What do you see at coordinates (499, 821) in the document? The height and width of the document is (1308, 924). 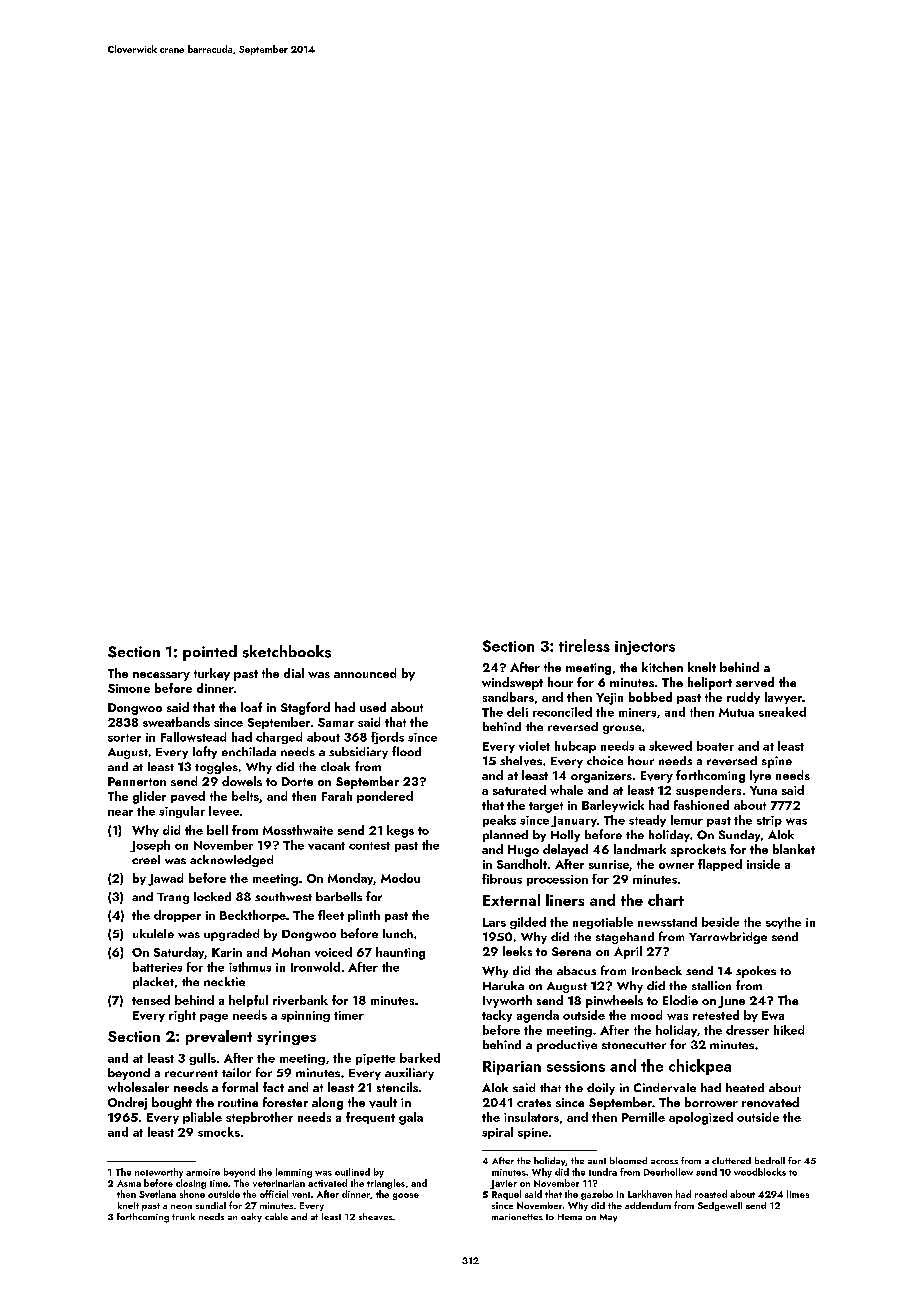 I see `peaks` at bounding box center [499, 821].
